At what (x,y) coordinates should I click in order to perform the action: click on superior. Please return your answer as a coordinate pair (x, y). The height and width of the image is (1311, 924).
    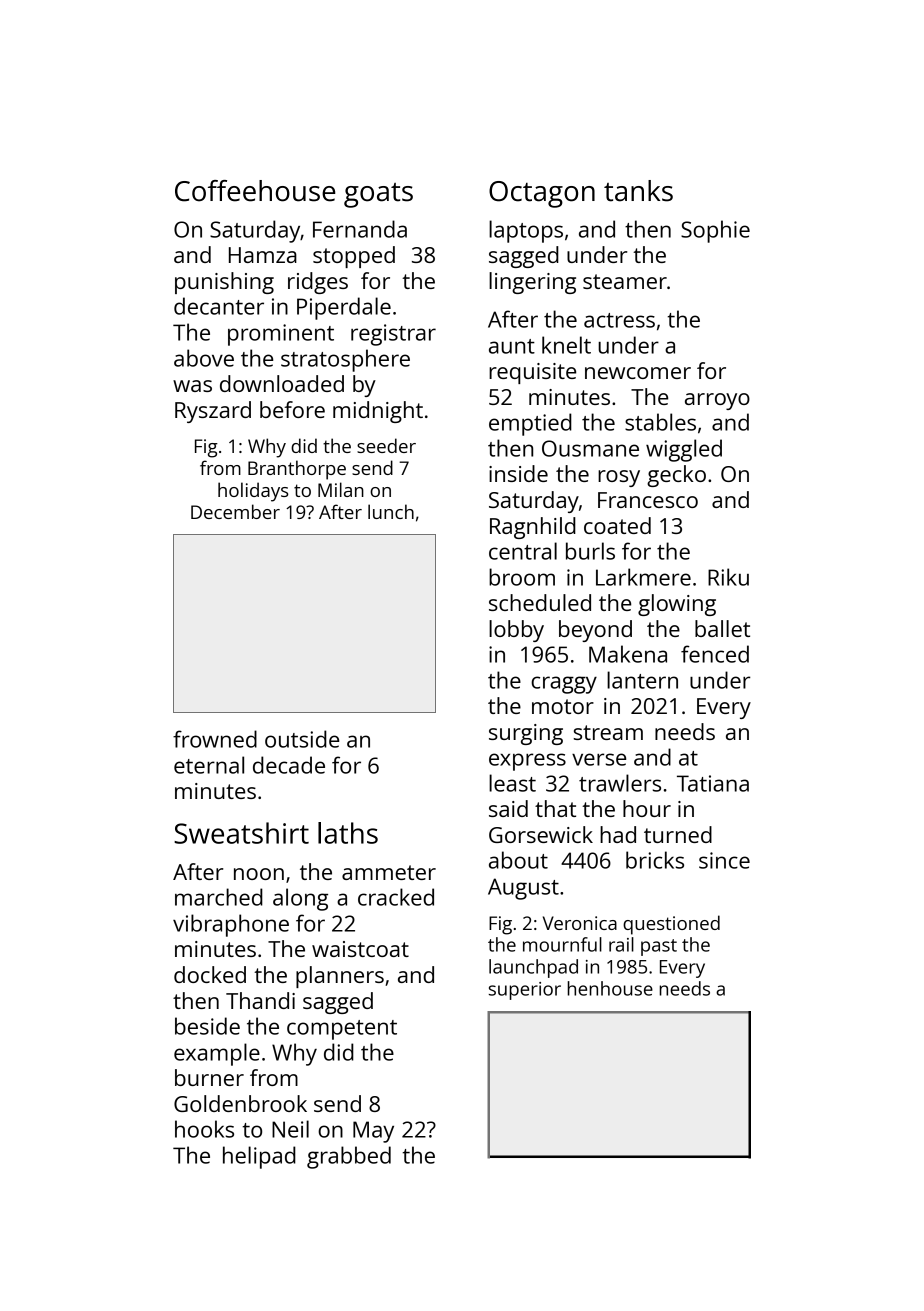
    Looking at the image, I should click on (525, 991).
